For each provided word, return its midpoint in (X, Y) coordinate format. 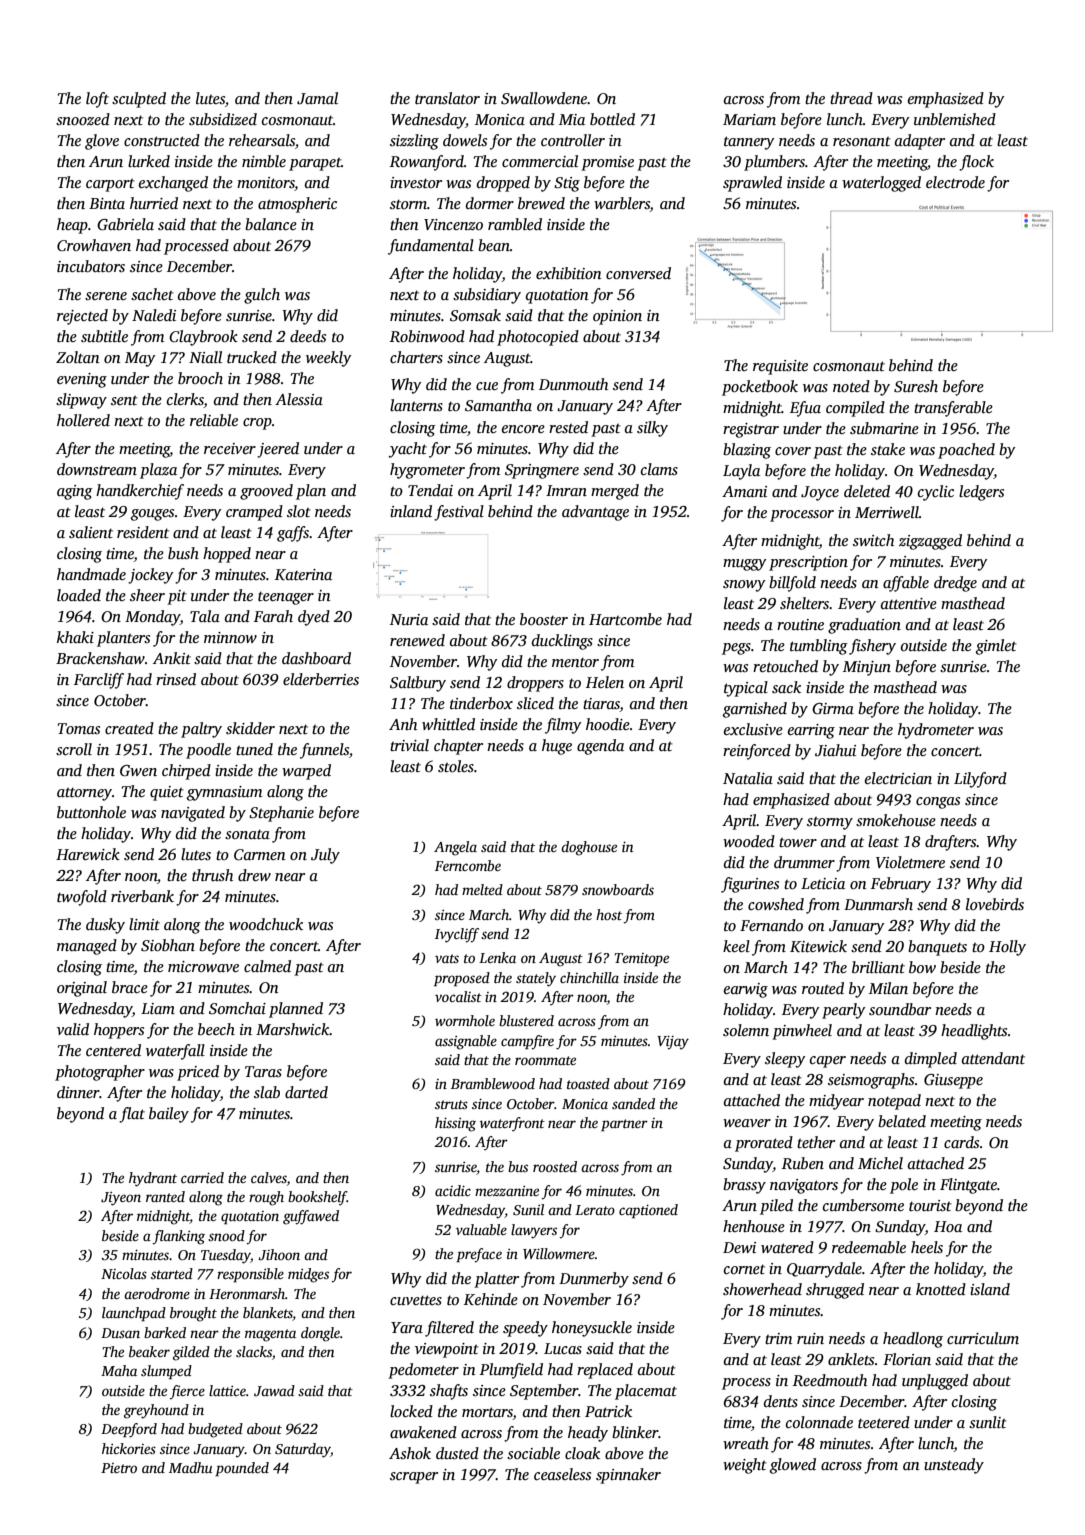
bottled (612, 119)
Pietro (119, 1468)
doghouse (589, 848)
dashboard (316, 658)
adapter (920, 142)
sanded (633, 1103)
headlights (974, 1032)
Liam (158, 1008)
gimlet (996, 647)
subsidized (223, 119)
